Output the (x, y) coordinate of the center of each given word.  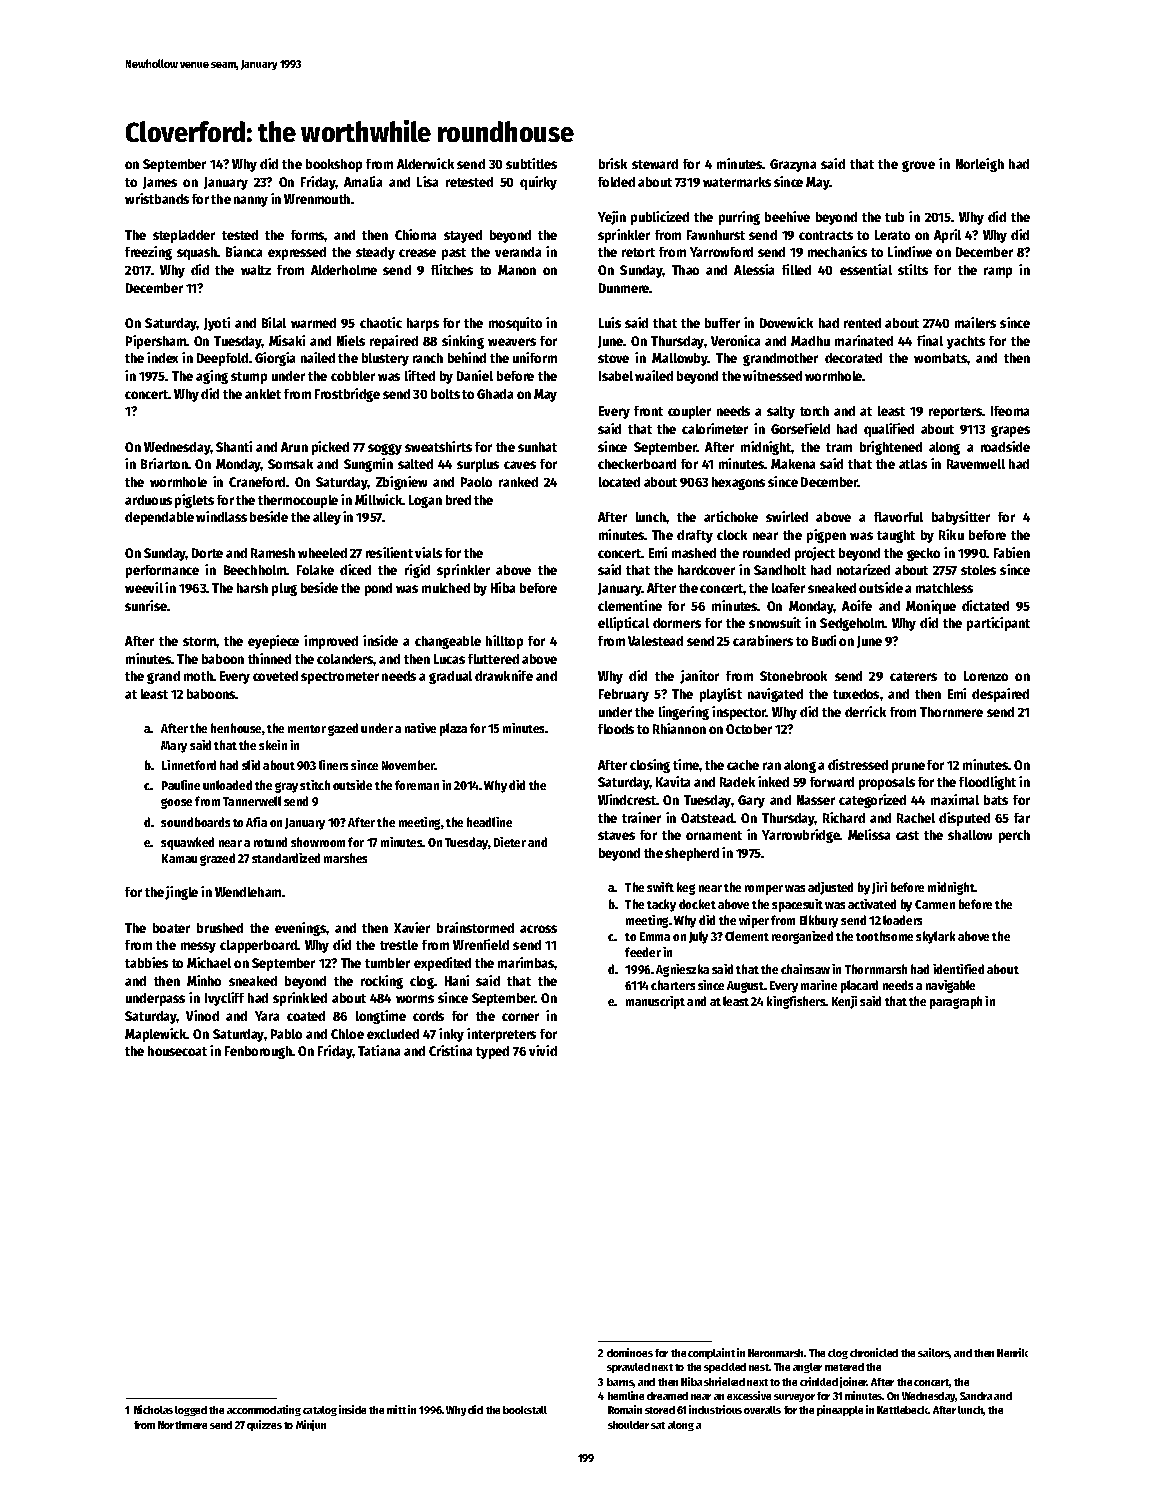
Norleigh (980, 165)
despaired (1000, 695)
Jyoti (217, 324)
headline (489, 822)
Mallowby (680, 359)
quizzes (264, 1425)
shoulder (628, 1425)
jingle (181, 893)
